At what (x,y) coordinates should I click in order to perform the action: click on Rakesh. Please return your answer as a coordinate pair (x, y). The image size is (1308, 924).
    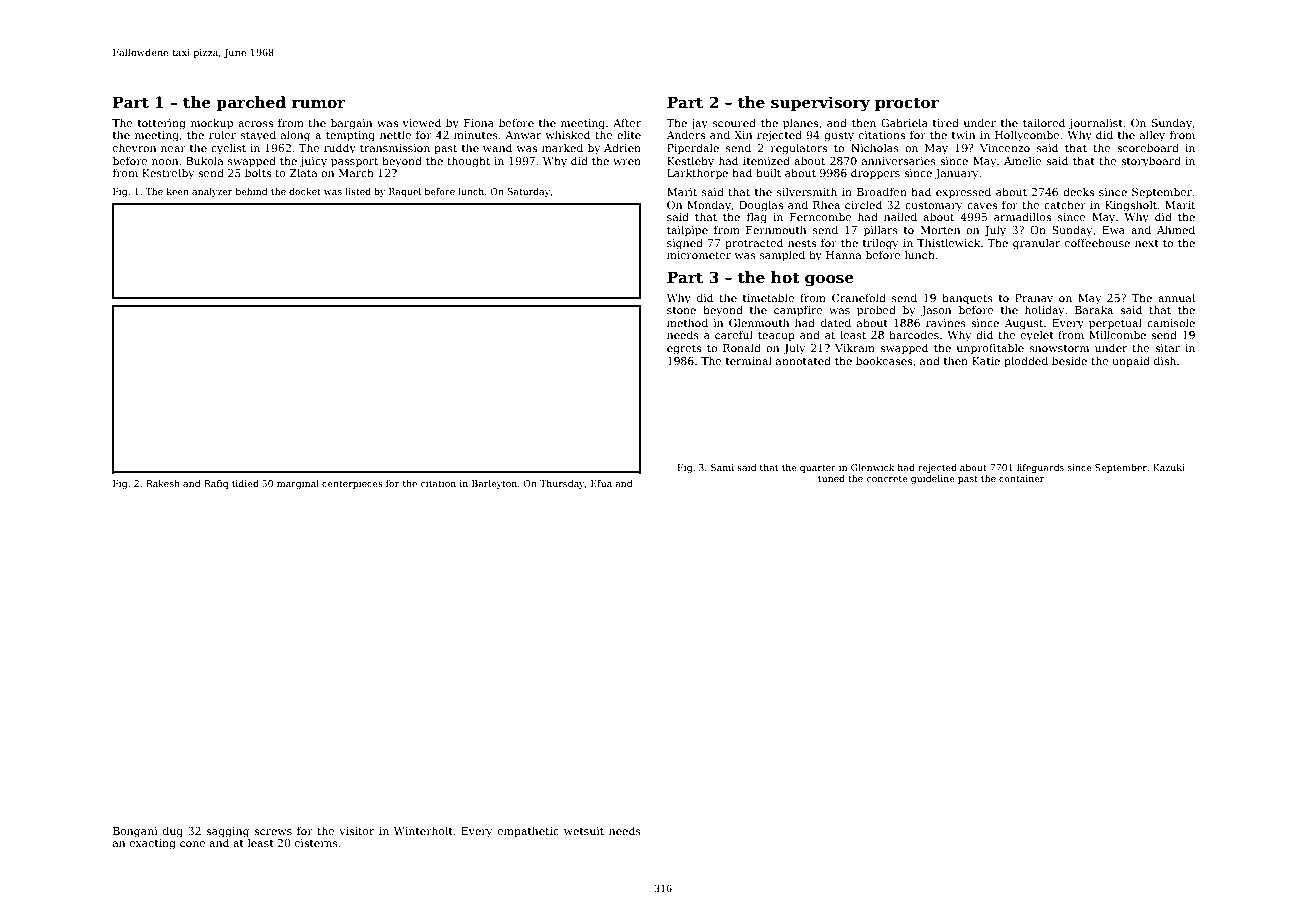
    Looking at the image, I should click on (163, 483).
